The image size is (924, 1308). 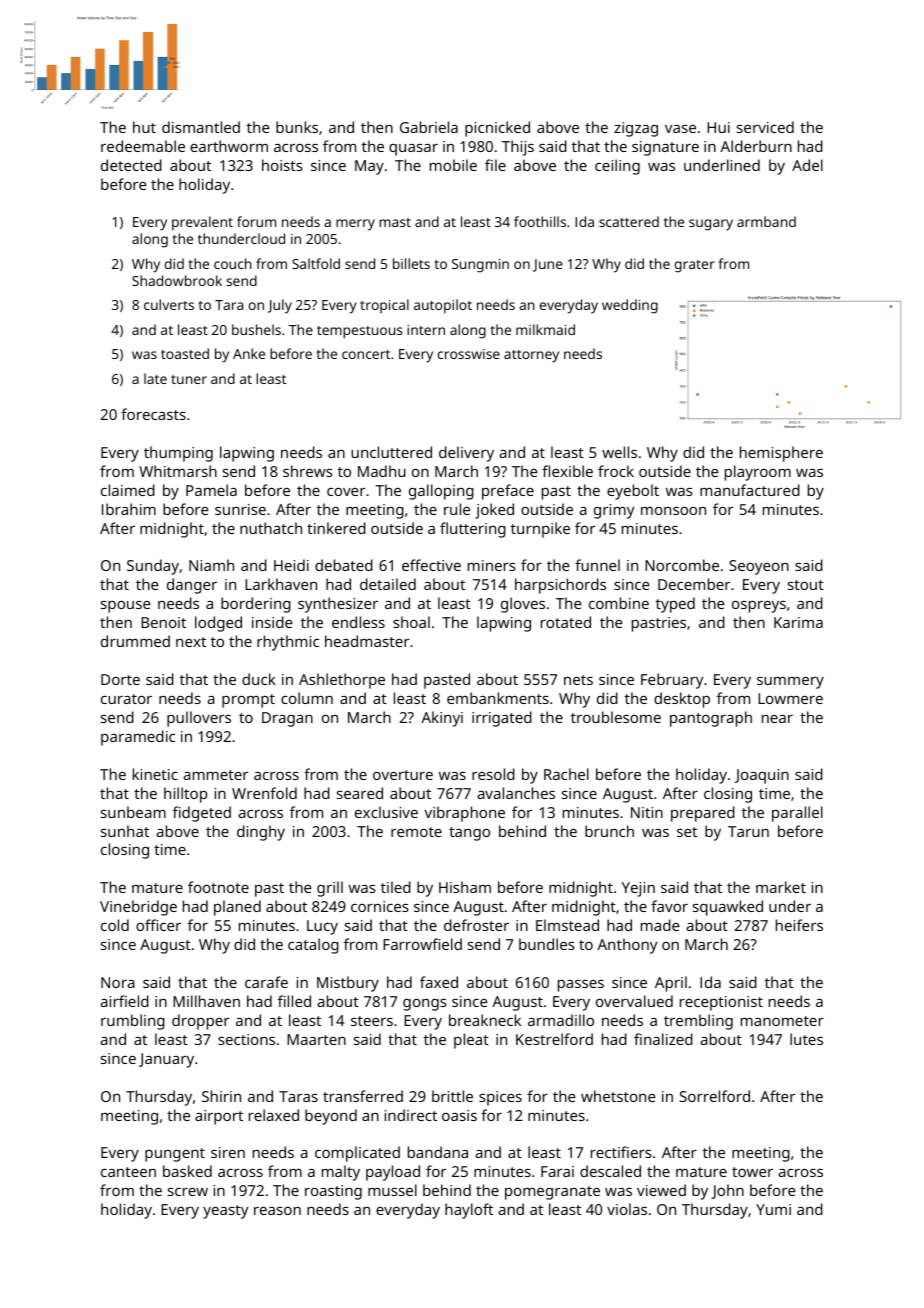 I want to click on Shirin, so click(x=221, y=1096).
